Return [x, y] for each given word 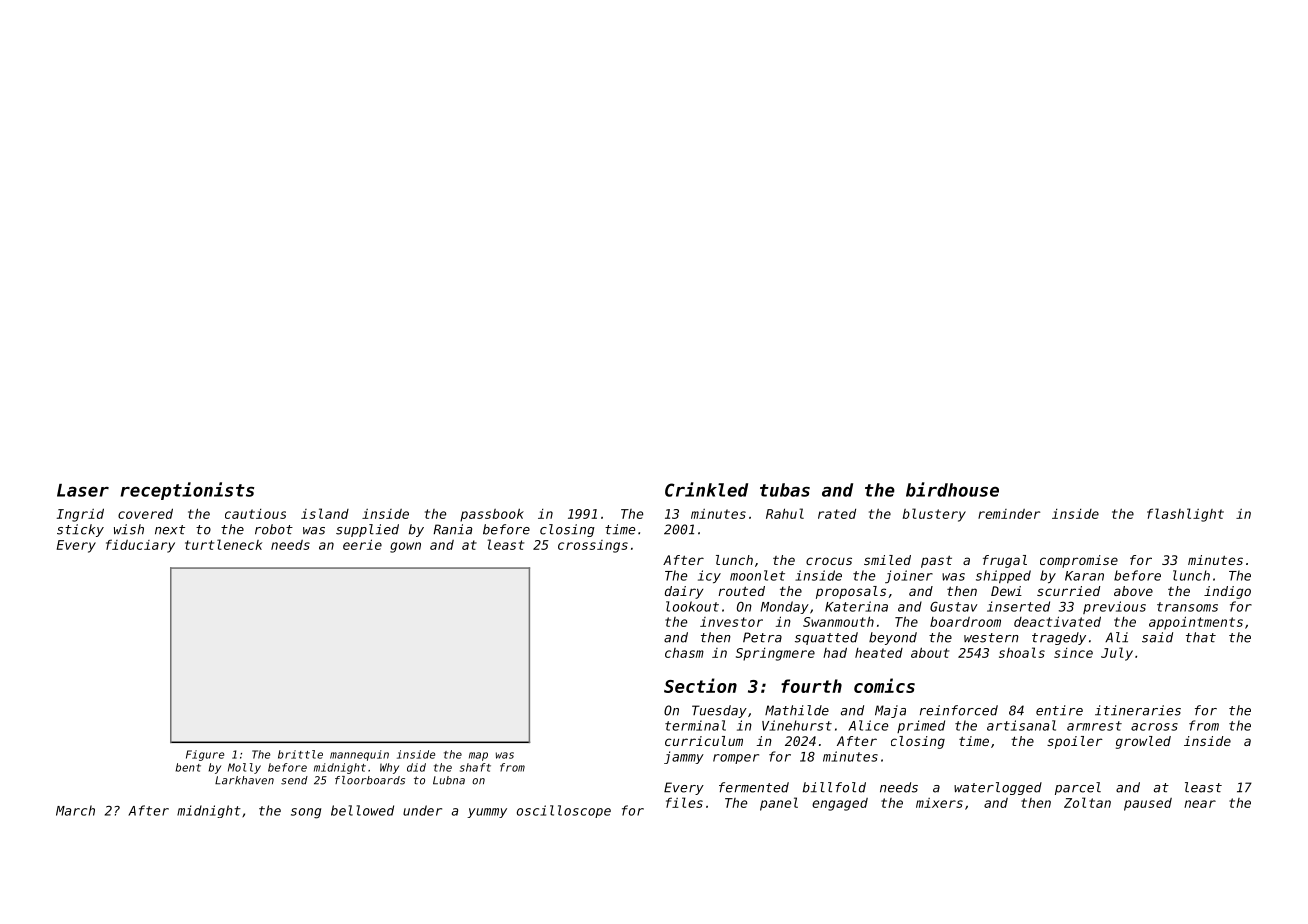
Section [700, 685]
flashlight [1185, 515]
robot [274, 529]
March [75, 810]
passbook [492, 515]
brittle [300, 754]
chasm [684, 653]
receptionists [187, 491]
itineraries [1138, 710]
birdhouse [952, 489]
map [478, 756]
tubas [785, 490]
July [1117, 654]
